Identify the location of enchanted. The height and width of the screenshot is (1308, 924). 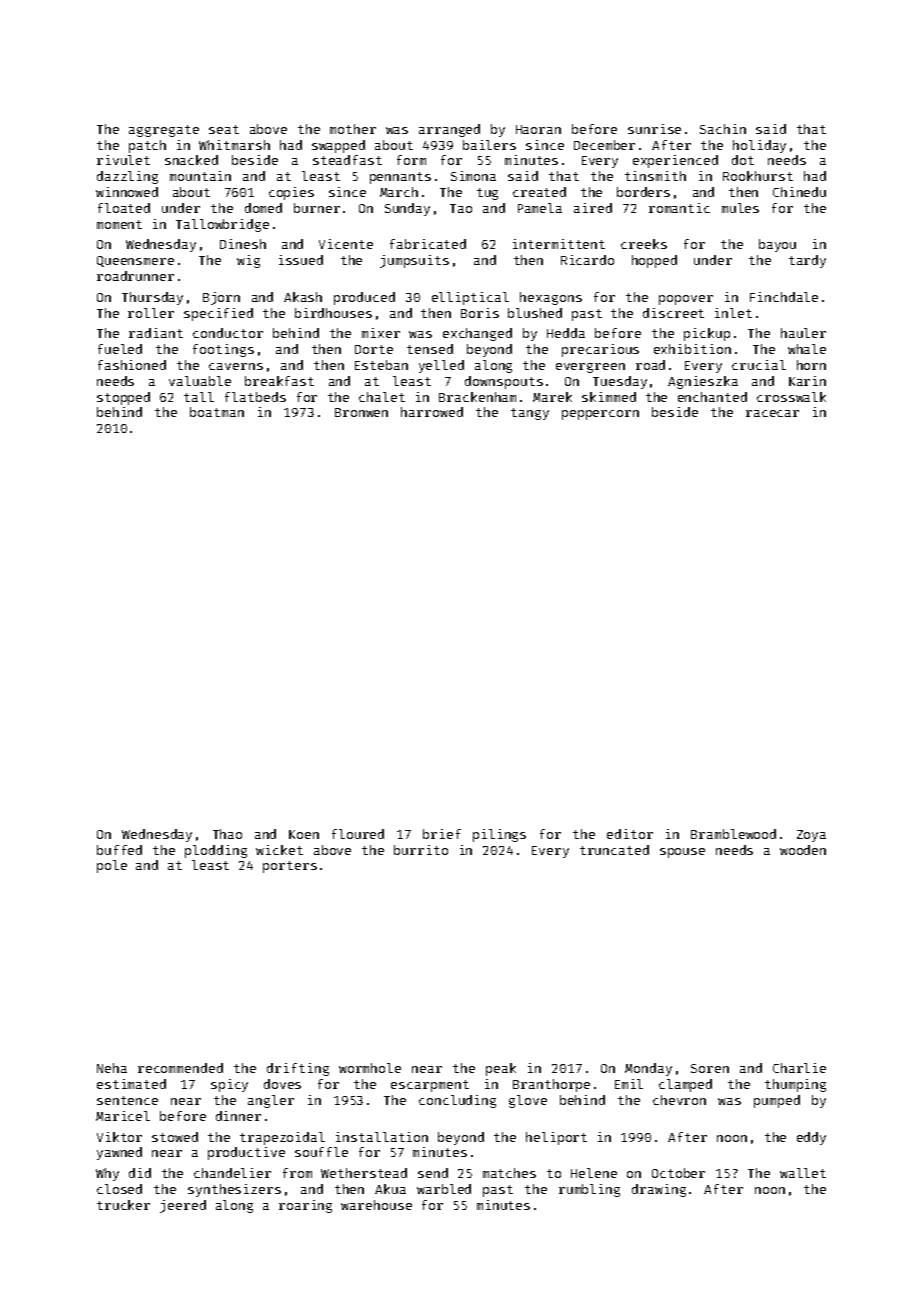
(712, 397).
